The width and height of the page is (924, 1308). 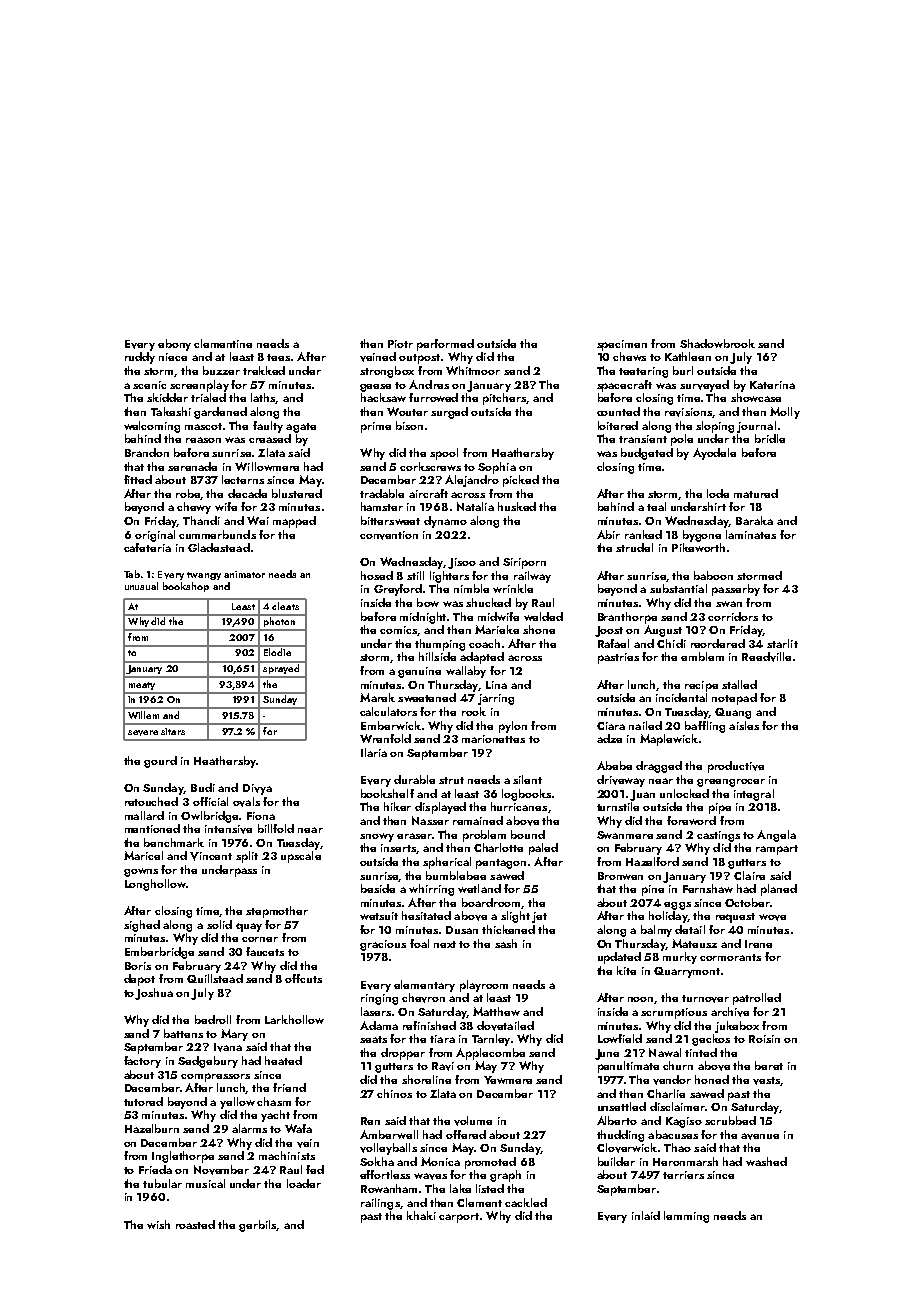 What do you see at coordinates (459, 1218) in the page?
I see `carport` at bounding box center [459, 1218].
